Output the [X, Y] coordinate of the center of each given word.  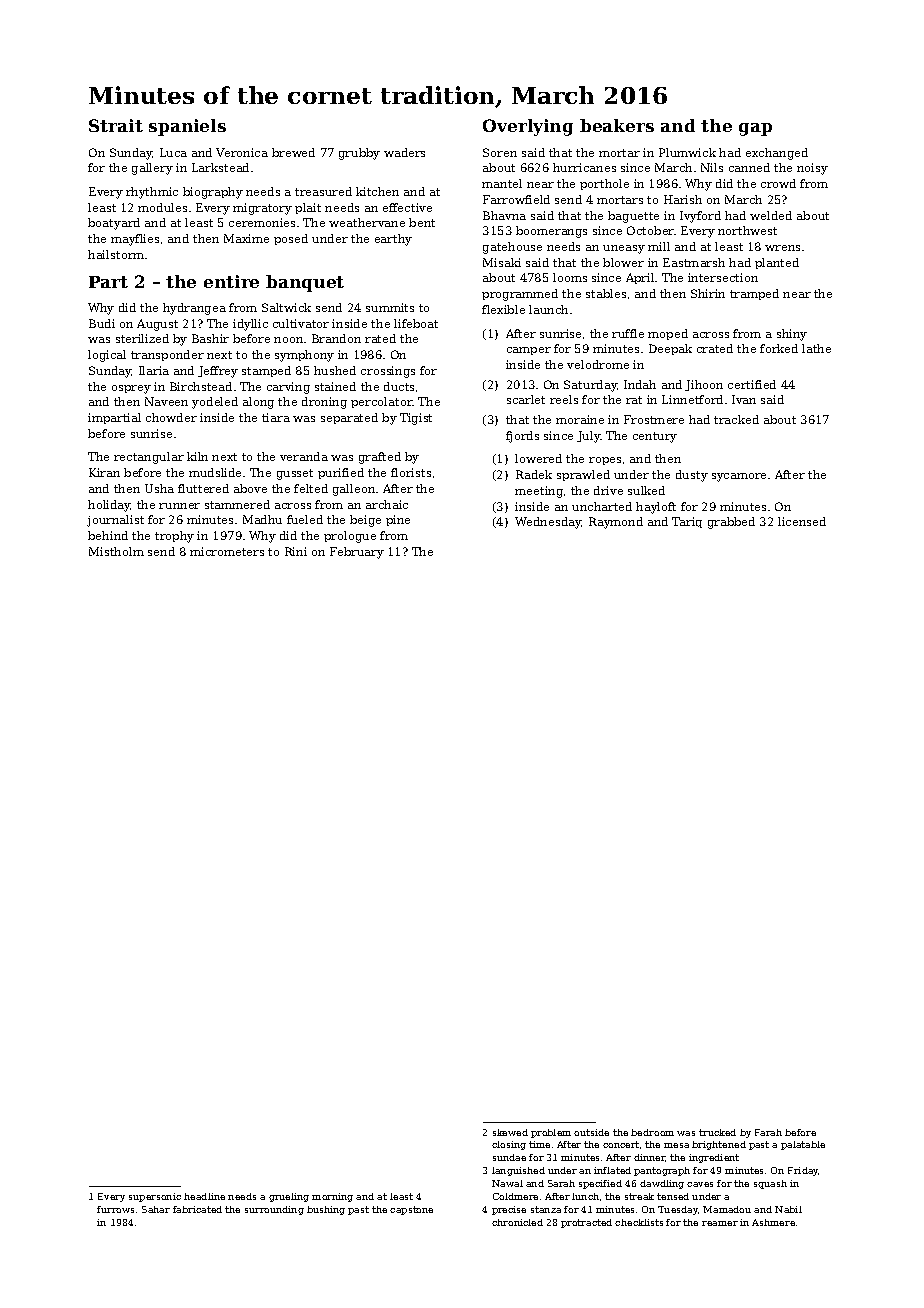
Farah [768, 1132]
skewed [510, 1132]
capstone [411, 1210]
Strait [116, 125]
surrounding [274, 1210]
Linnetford [692, 399]
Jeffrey [218, 372]
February [357, 553]
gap [755, 129]
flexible [503, 309]
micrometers [227, 551]
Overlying [528, 127]
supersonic [155, 1197]
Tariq [687, 522]
